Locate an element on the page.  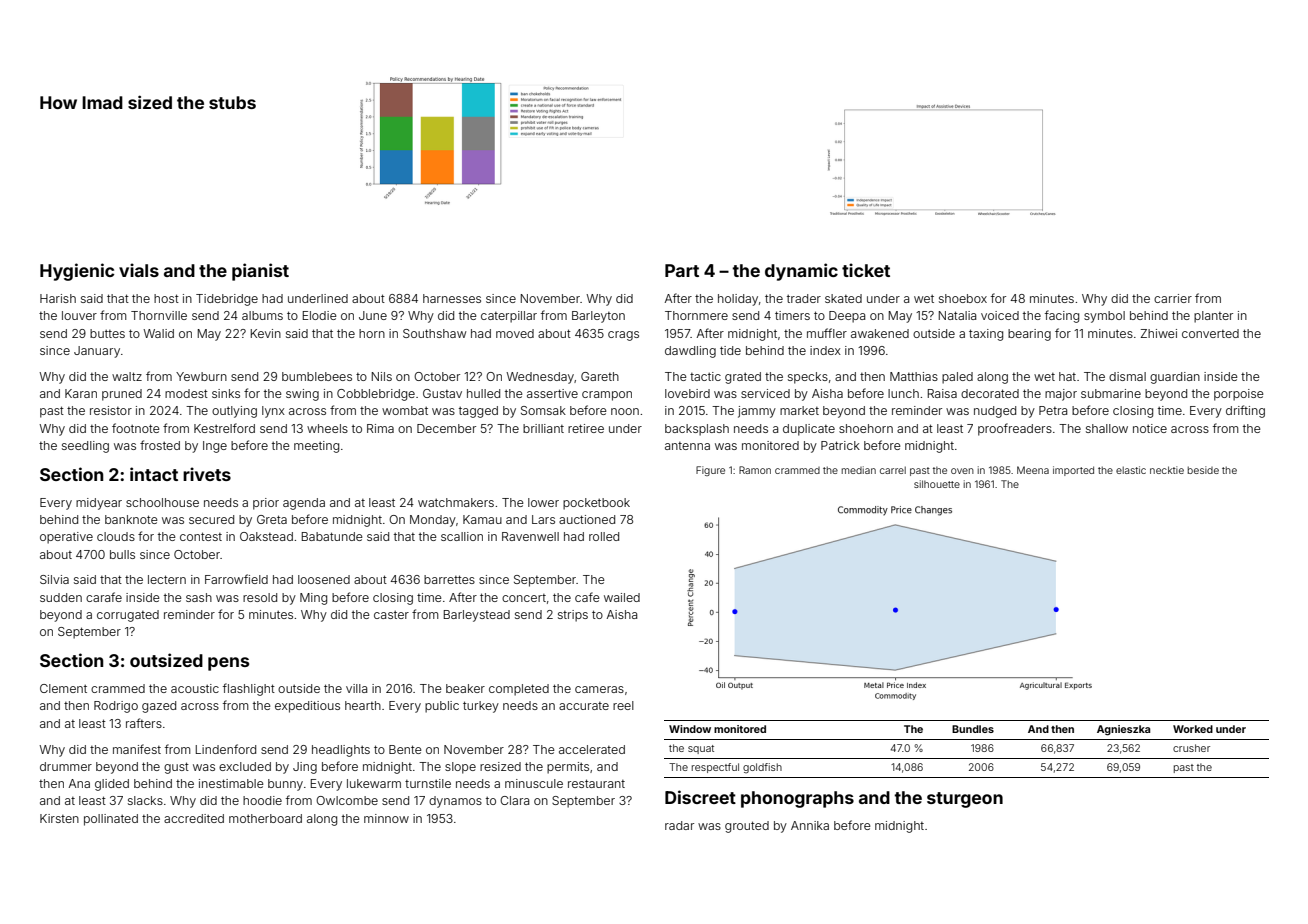
waltz is located at coordinates (127, 376).
